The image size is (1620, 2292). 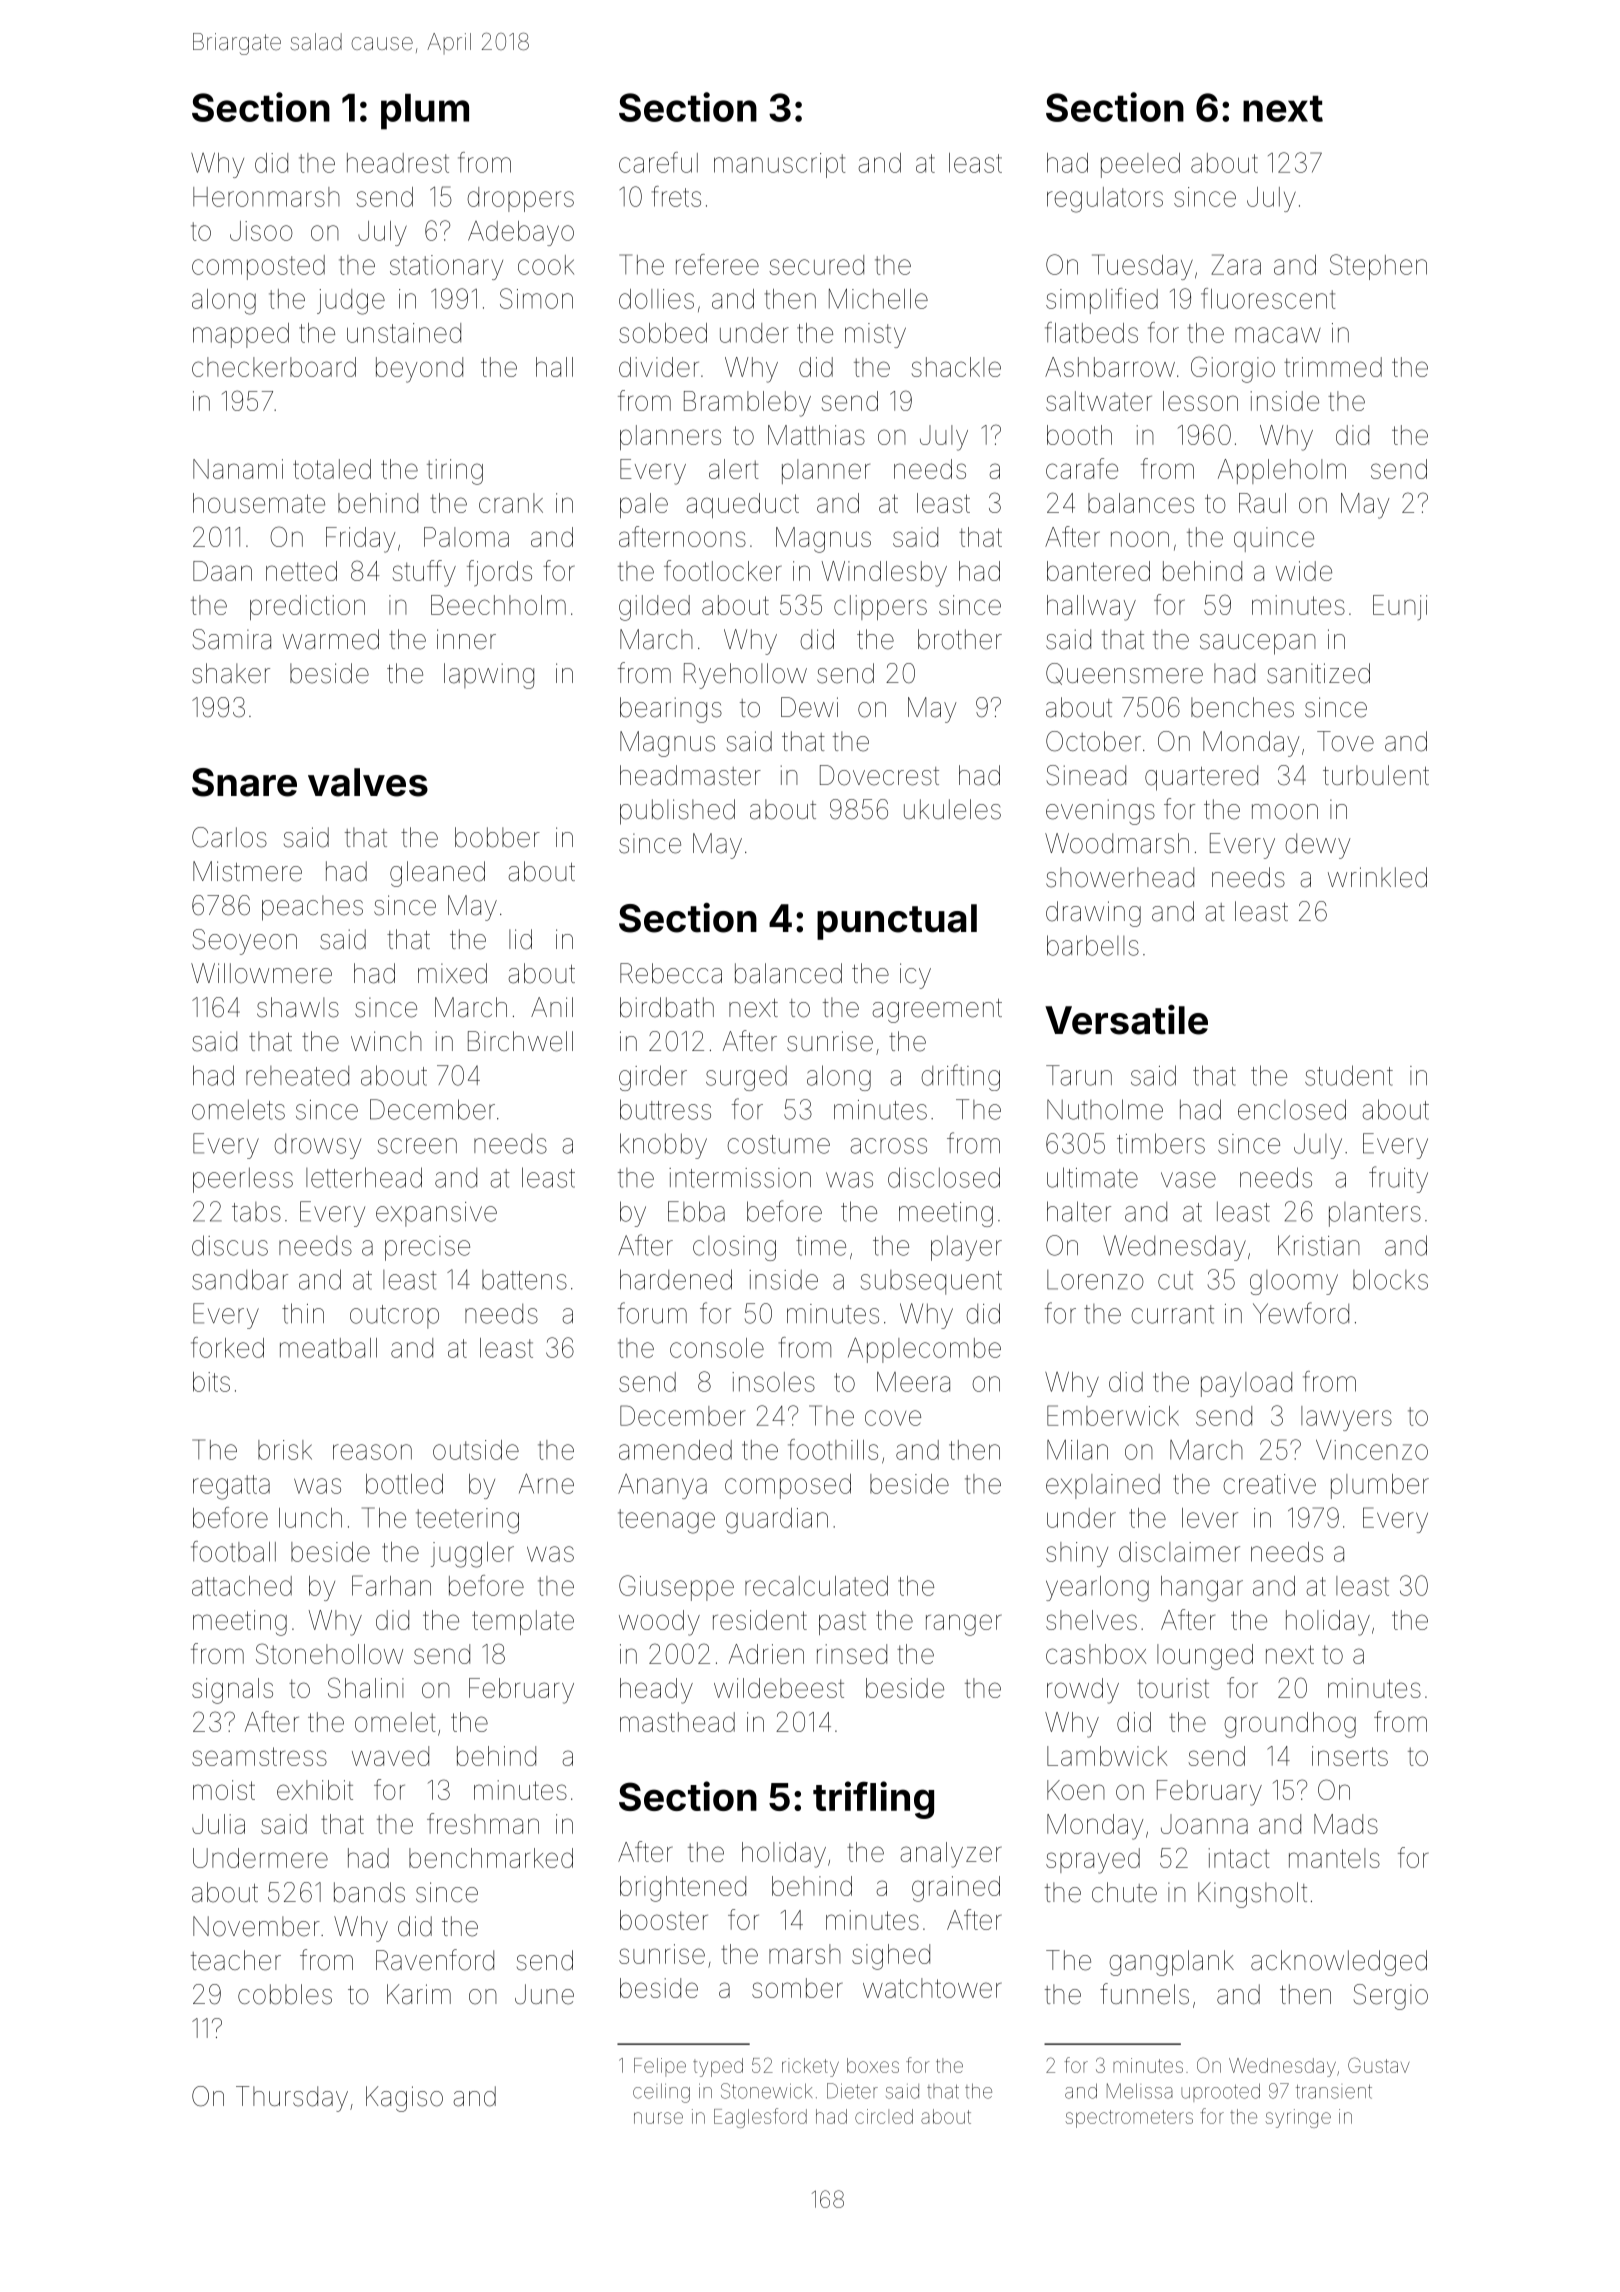 I want to click on headrest, so click(x=398, y=163).
